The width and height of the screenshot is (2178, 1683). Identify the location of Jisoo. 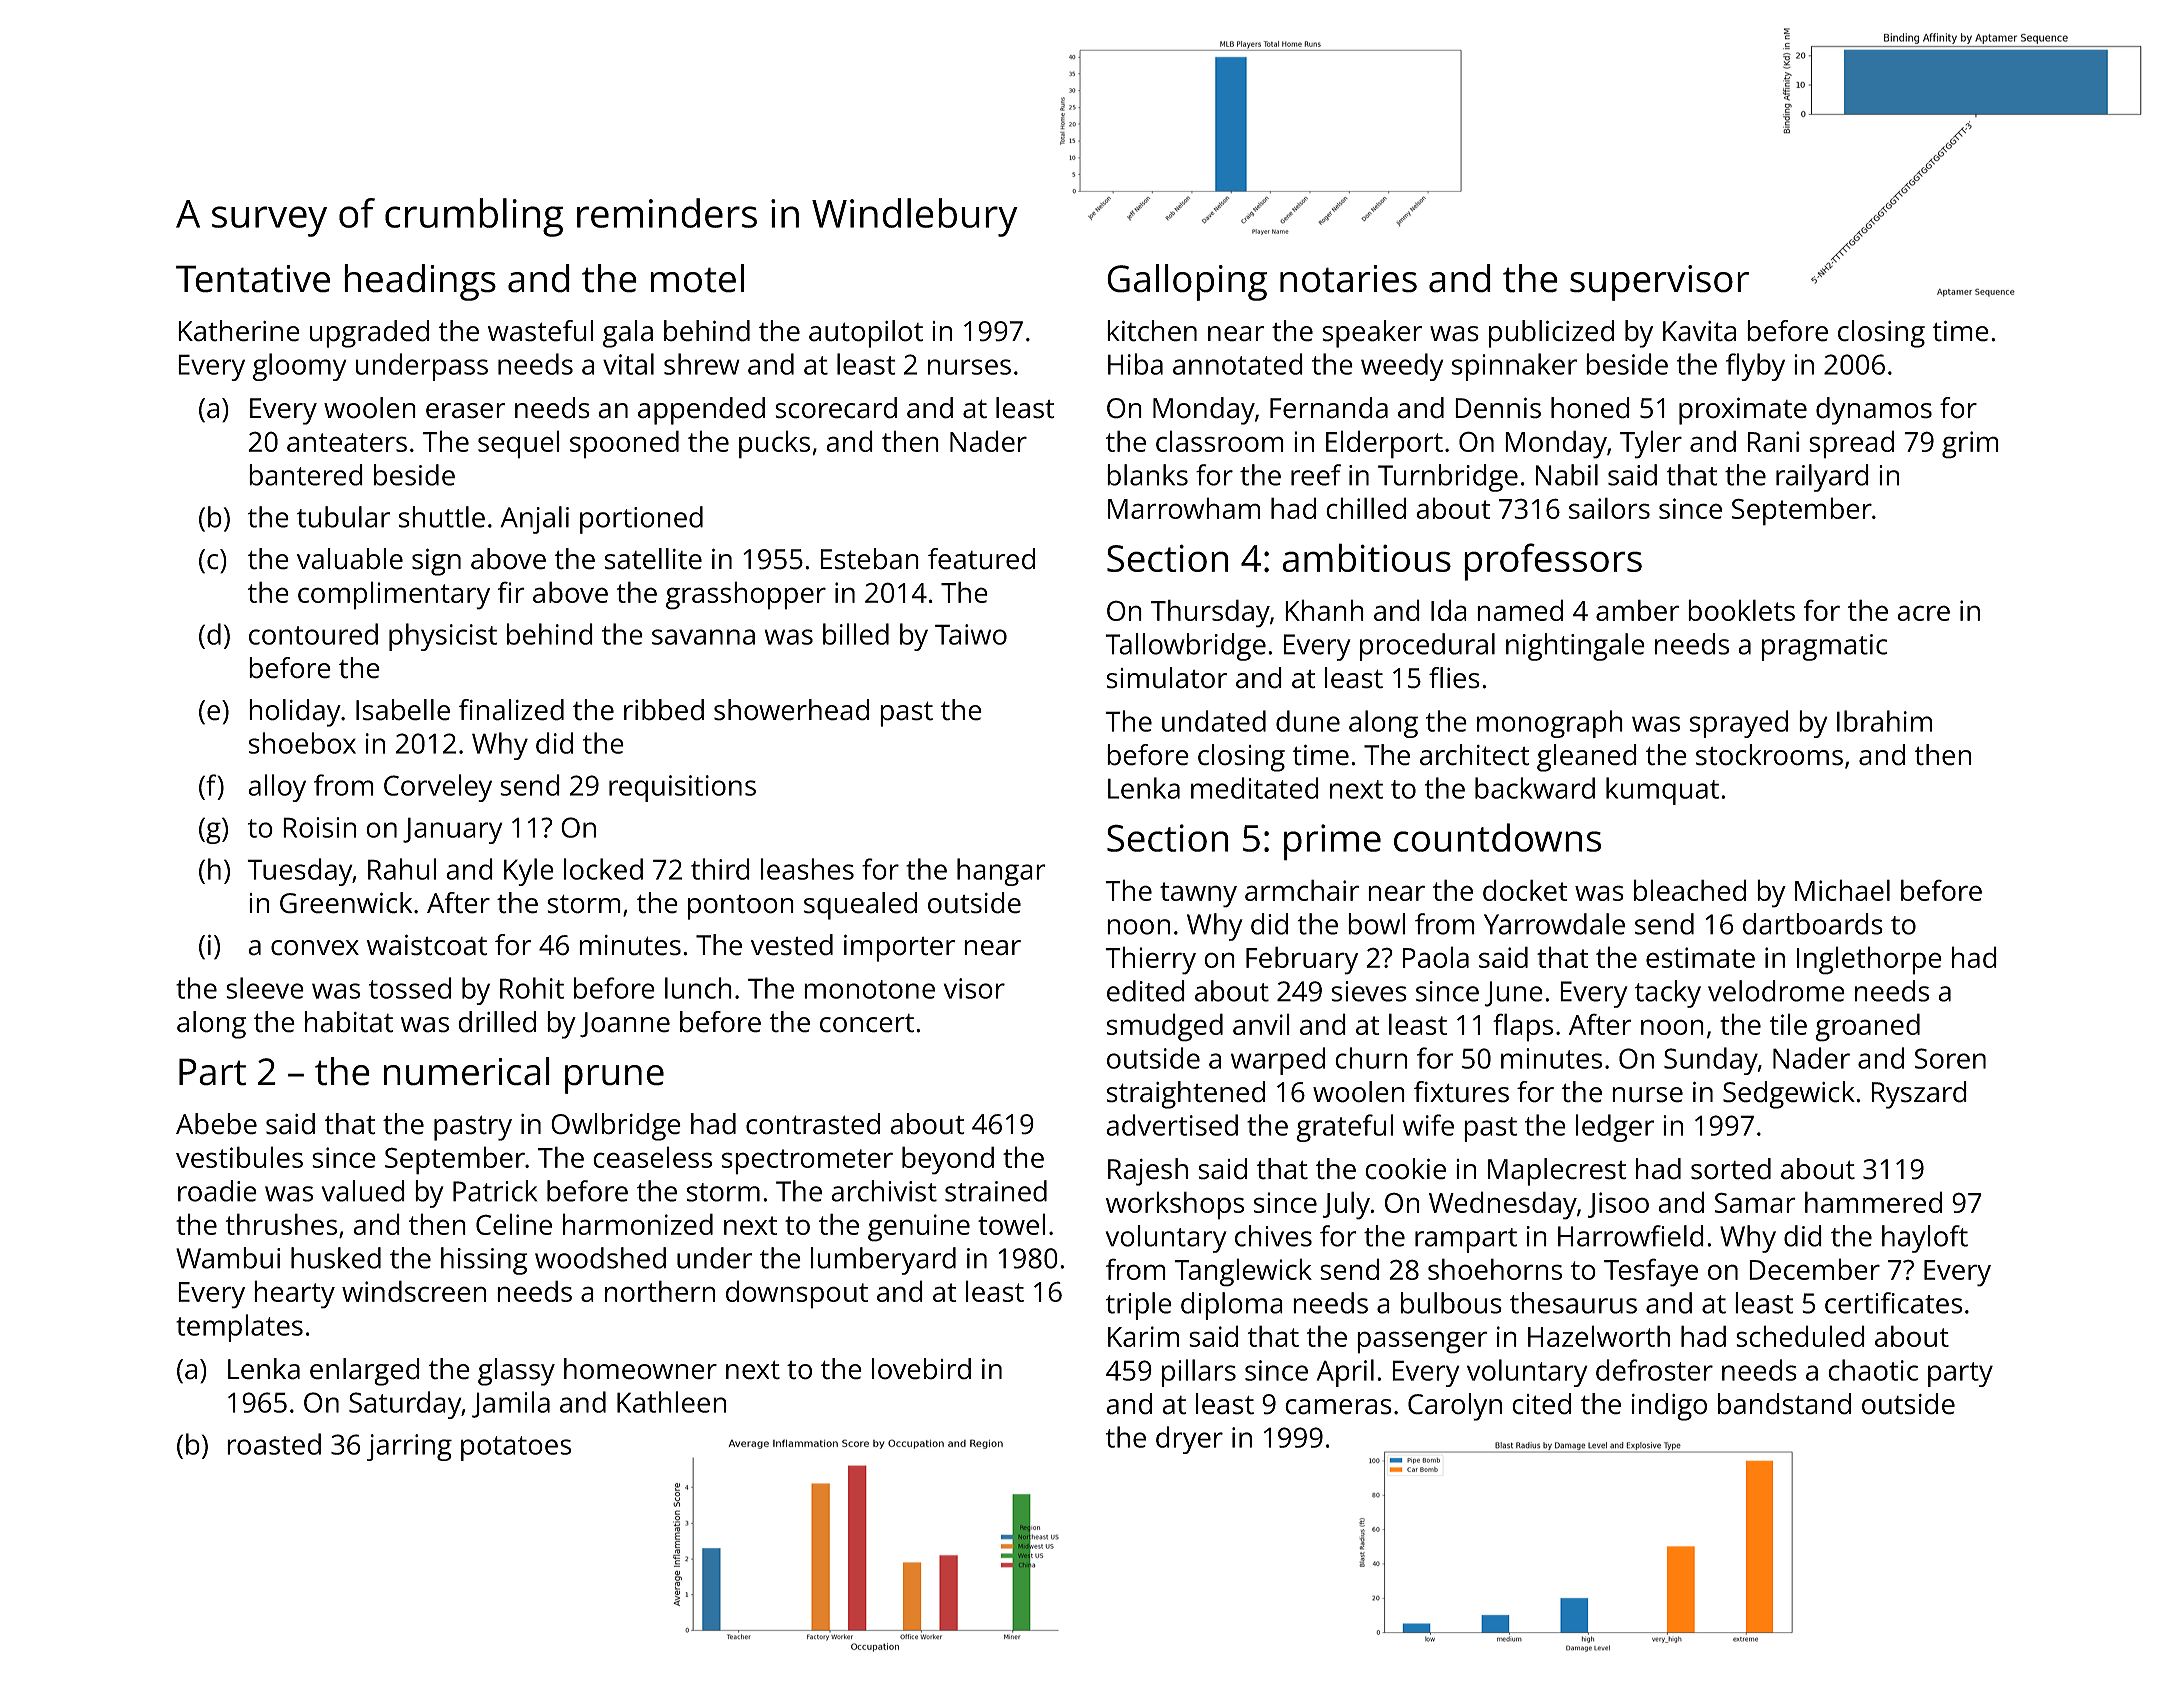
(1618, 1205).
